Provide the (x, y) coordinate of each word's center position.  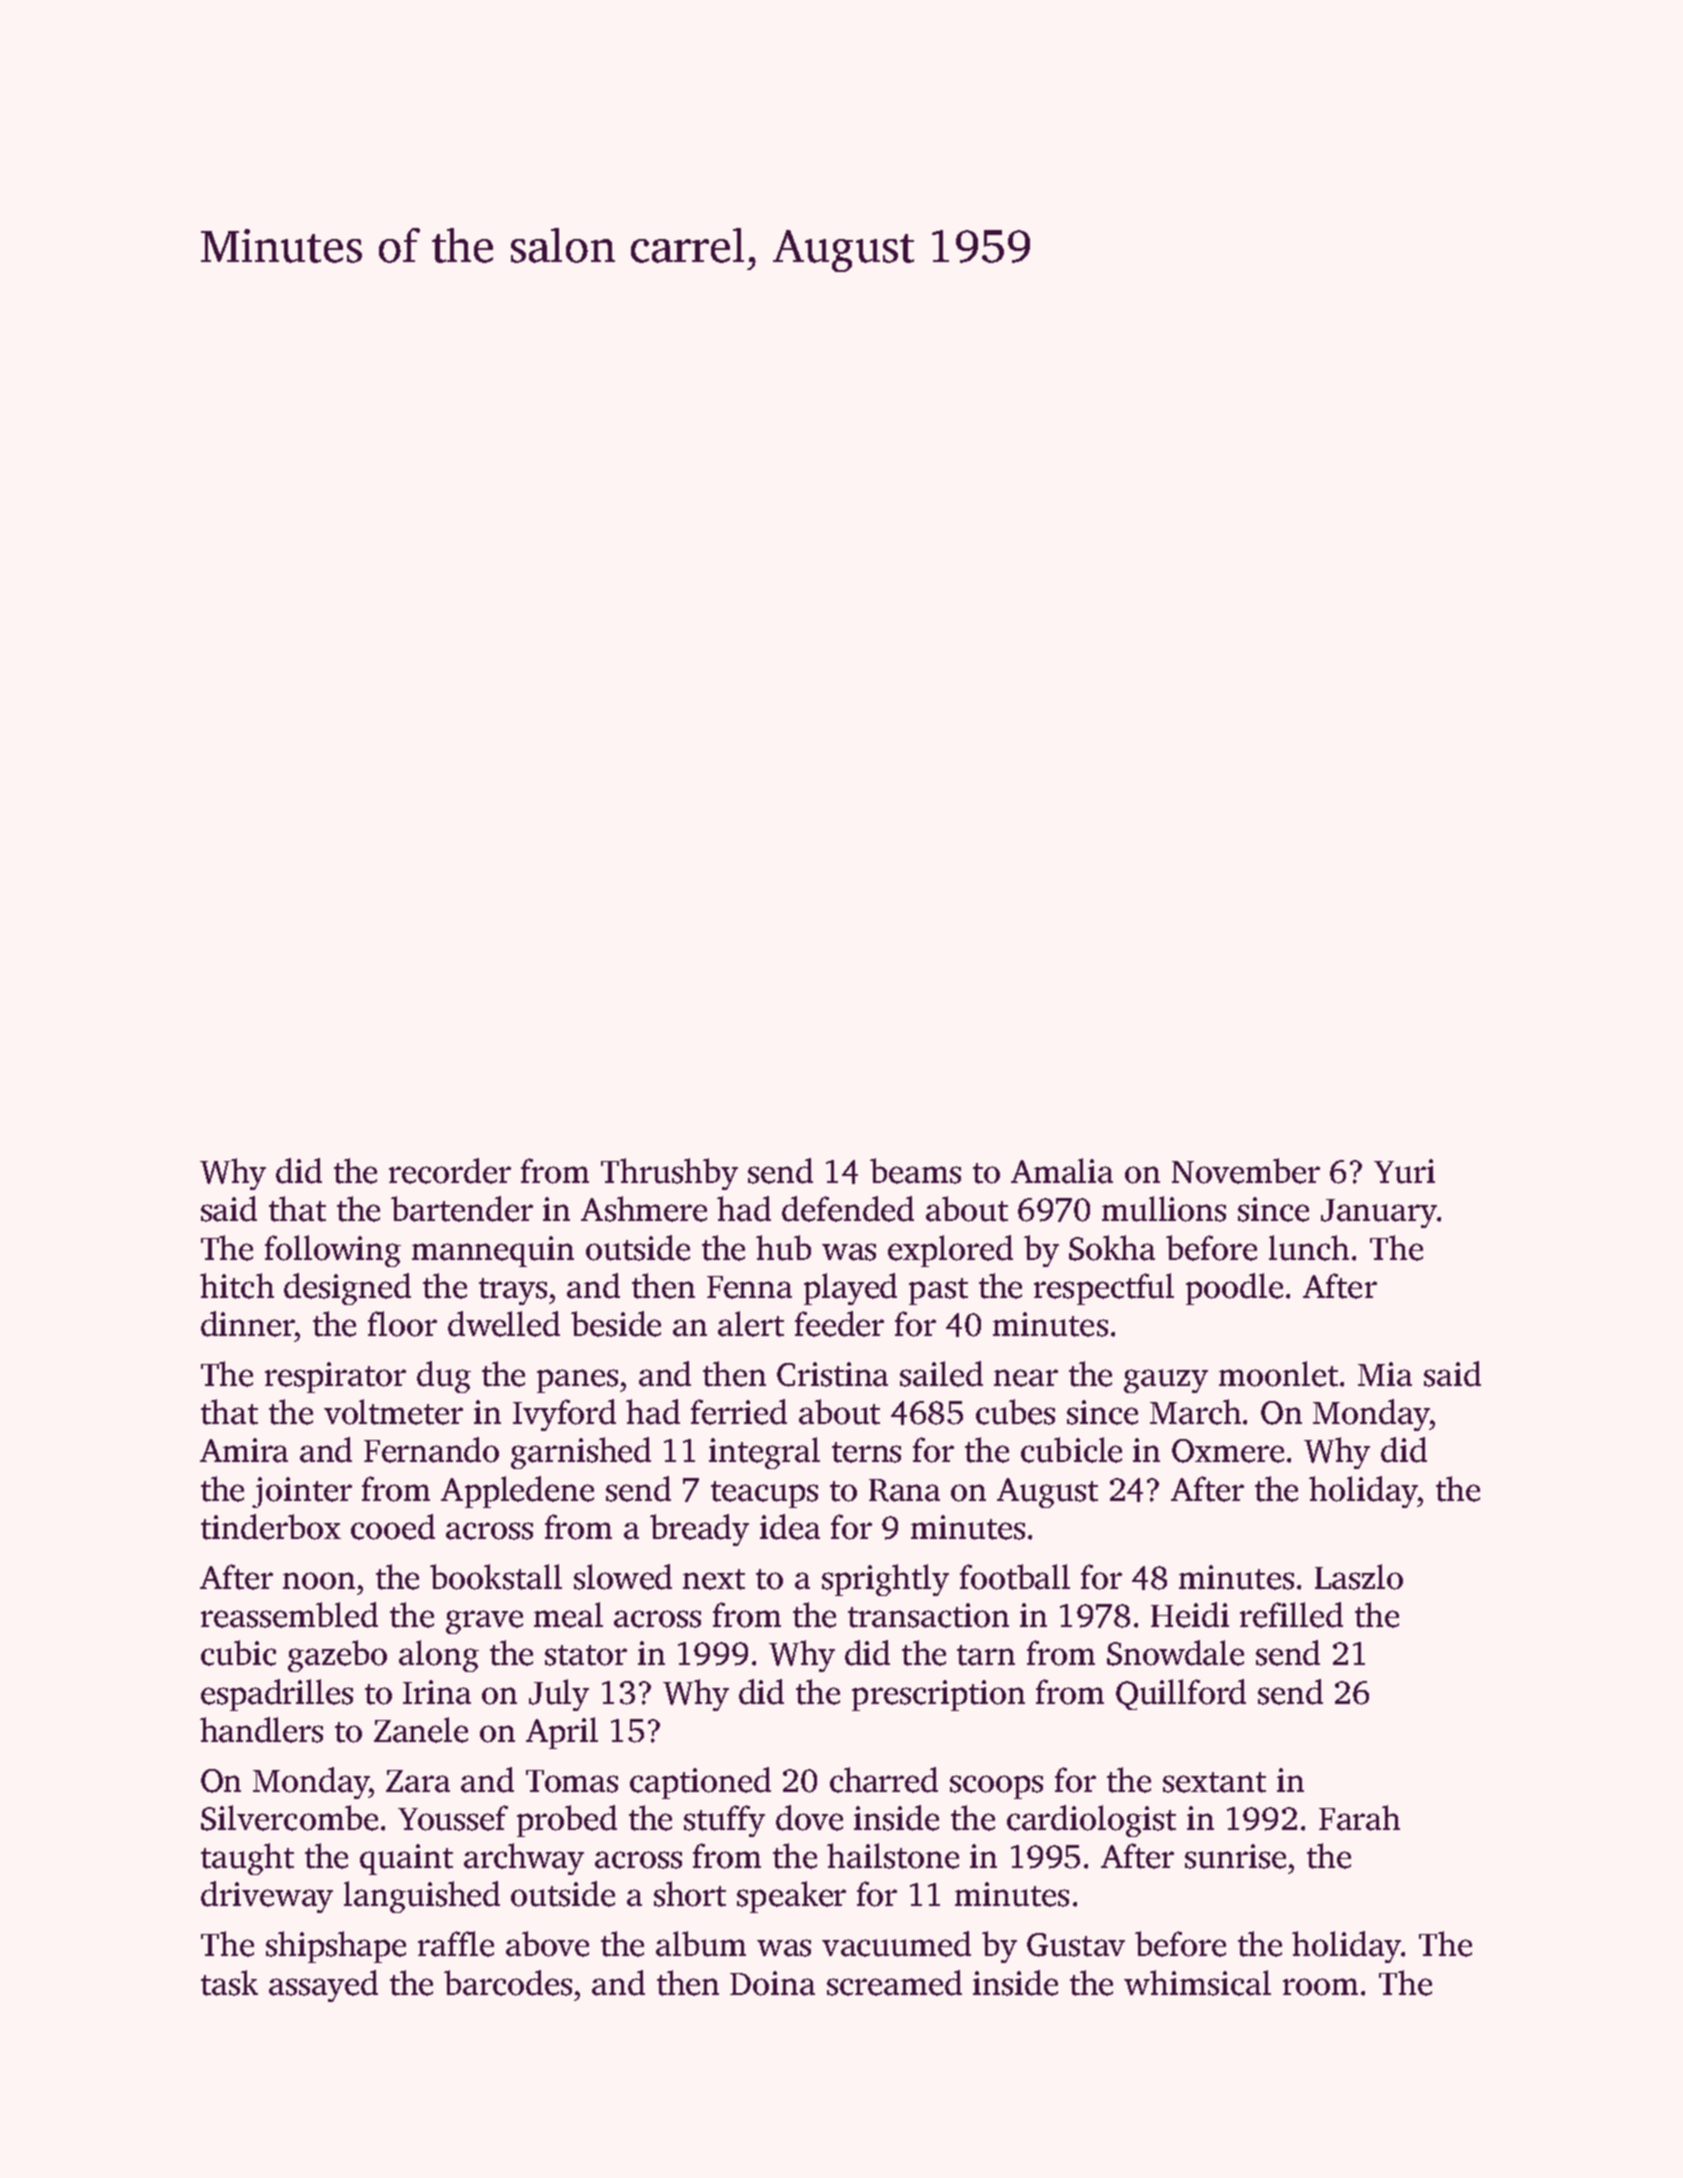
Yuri (1404, 1171)
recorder (450, 1171)
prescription (938, 1695)
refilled (1291, 1615)
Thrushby (669, 1174)
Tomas (572, 1781)
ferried (739, 1412)
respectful (1104, 1289)
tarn (986, 1655)
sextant (1214, 1782)
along (439, 1656)
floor (402, 1324)
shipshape (336, 1947)
